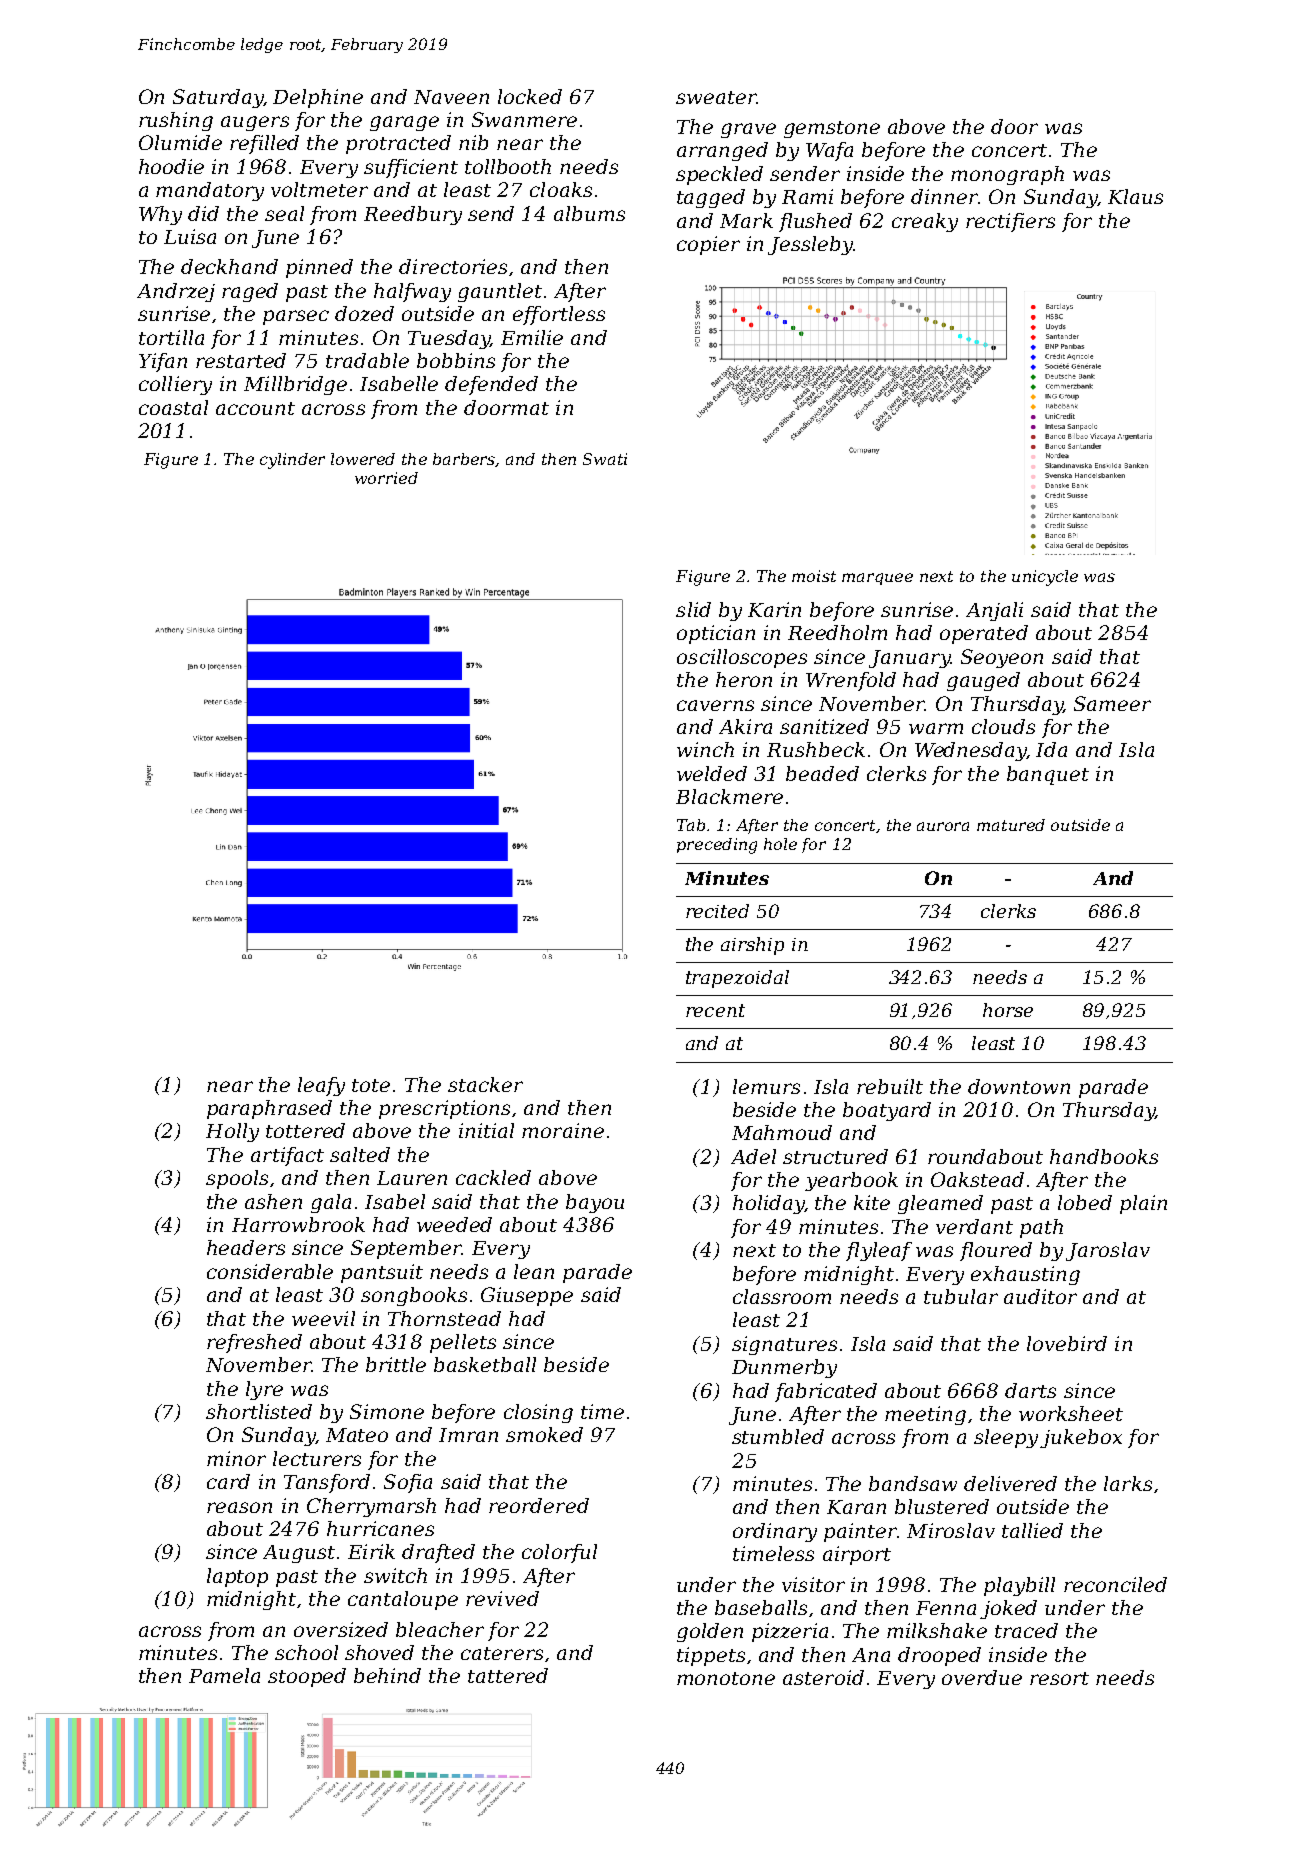 Image resolution: width=1311 pixels, height=1854 pixels. I want to click on cylinder, so click(292, 461).
